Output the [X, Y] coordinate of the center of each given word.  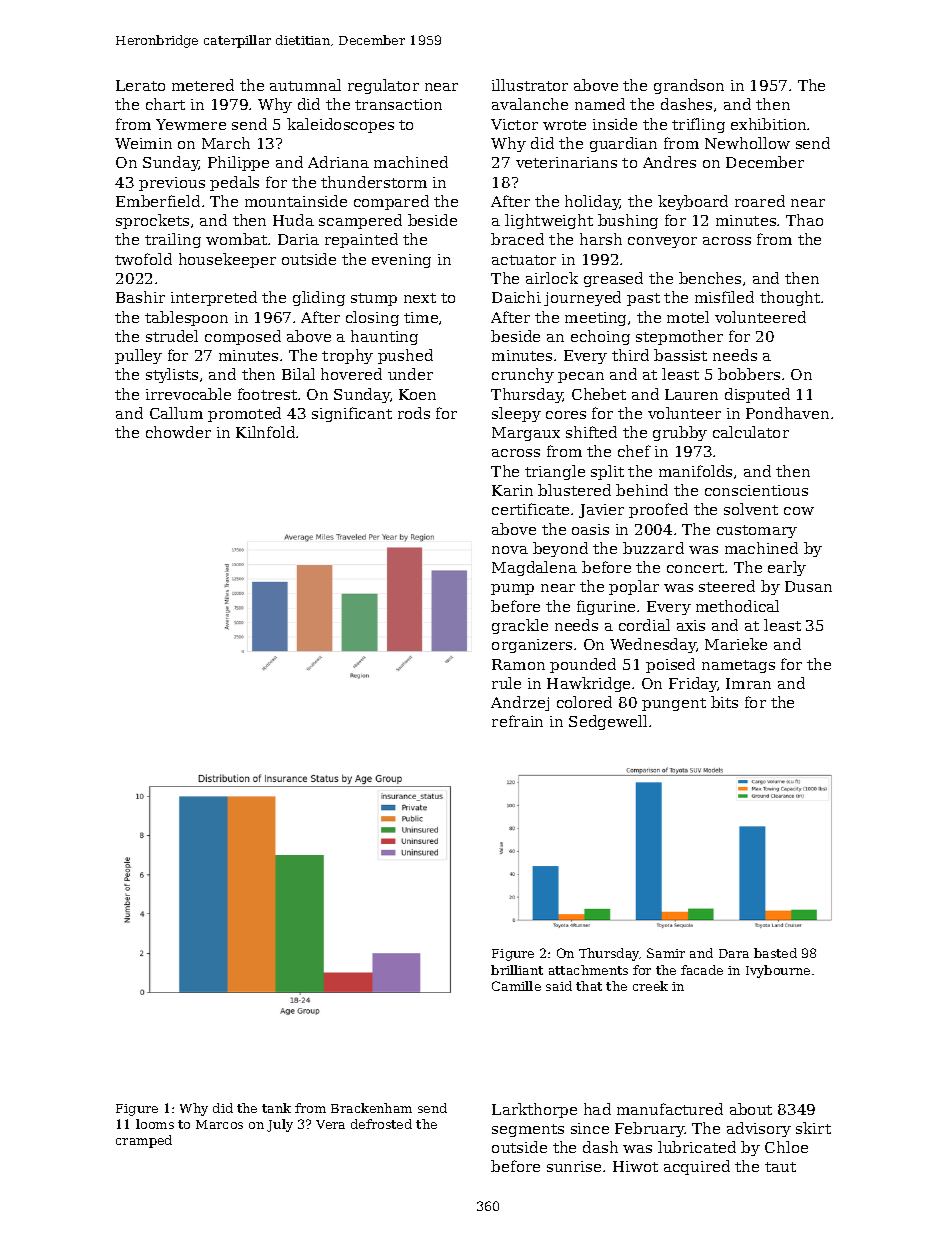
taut [780, 1167]
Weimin [143, 143]
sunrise [574, 1166]
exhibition [768, 124]
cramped [144, 1141]
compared [391, 202]
